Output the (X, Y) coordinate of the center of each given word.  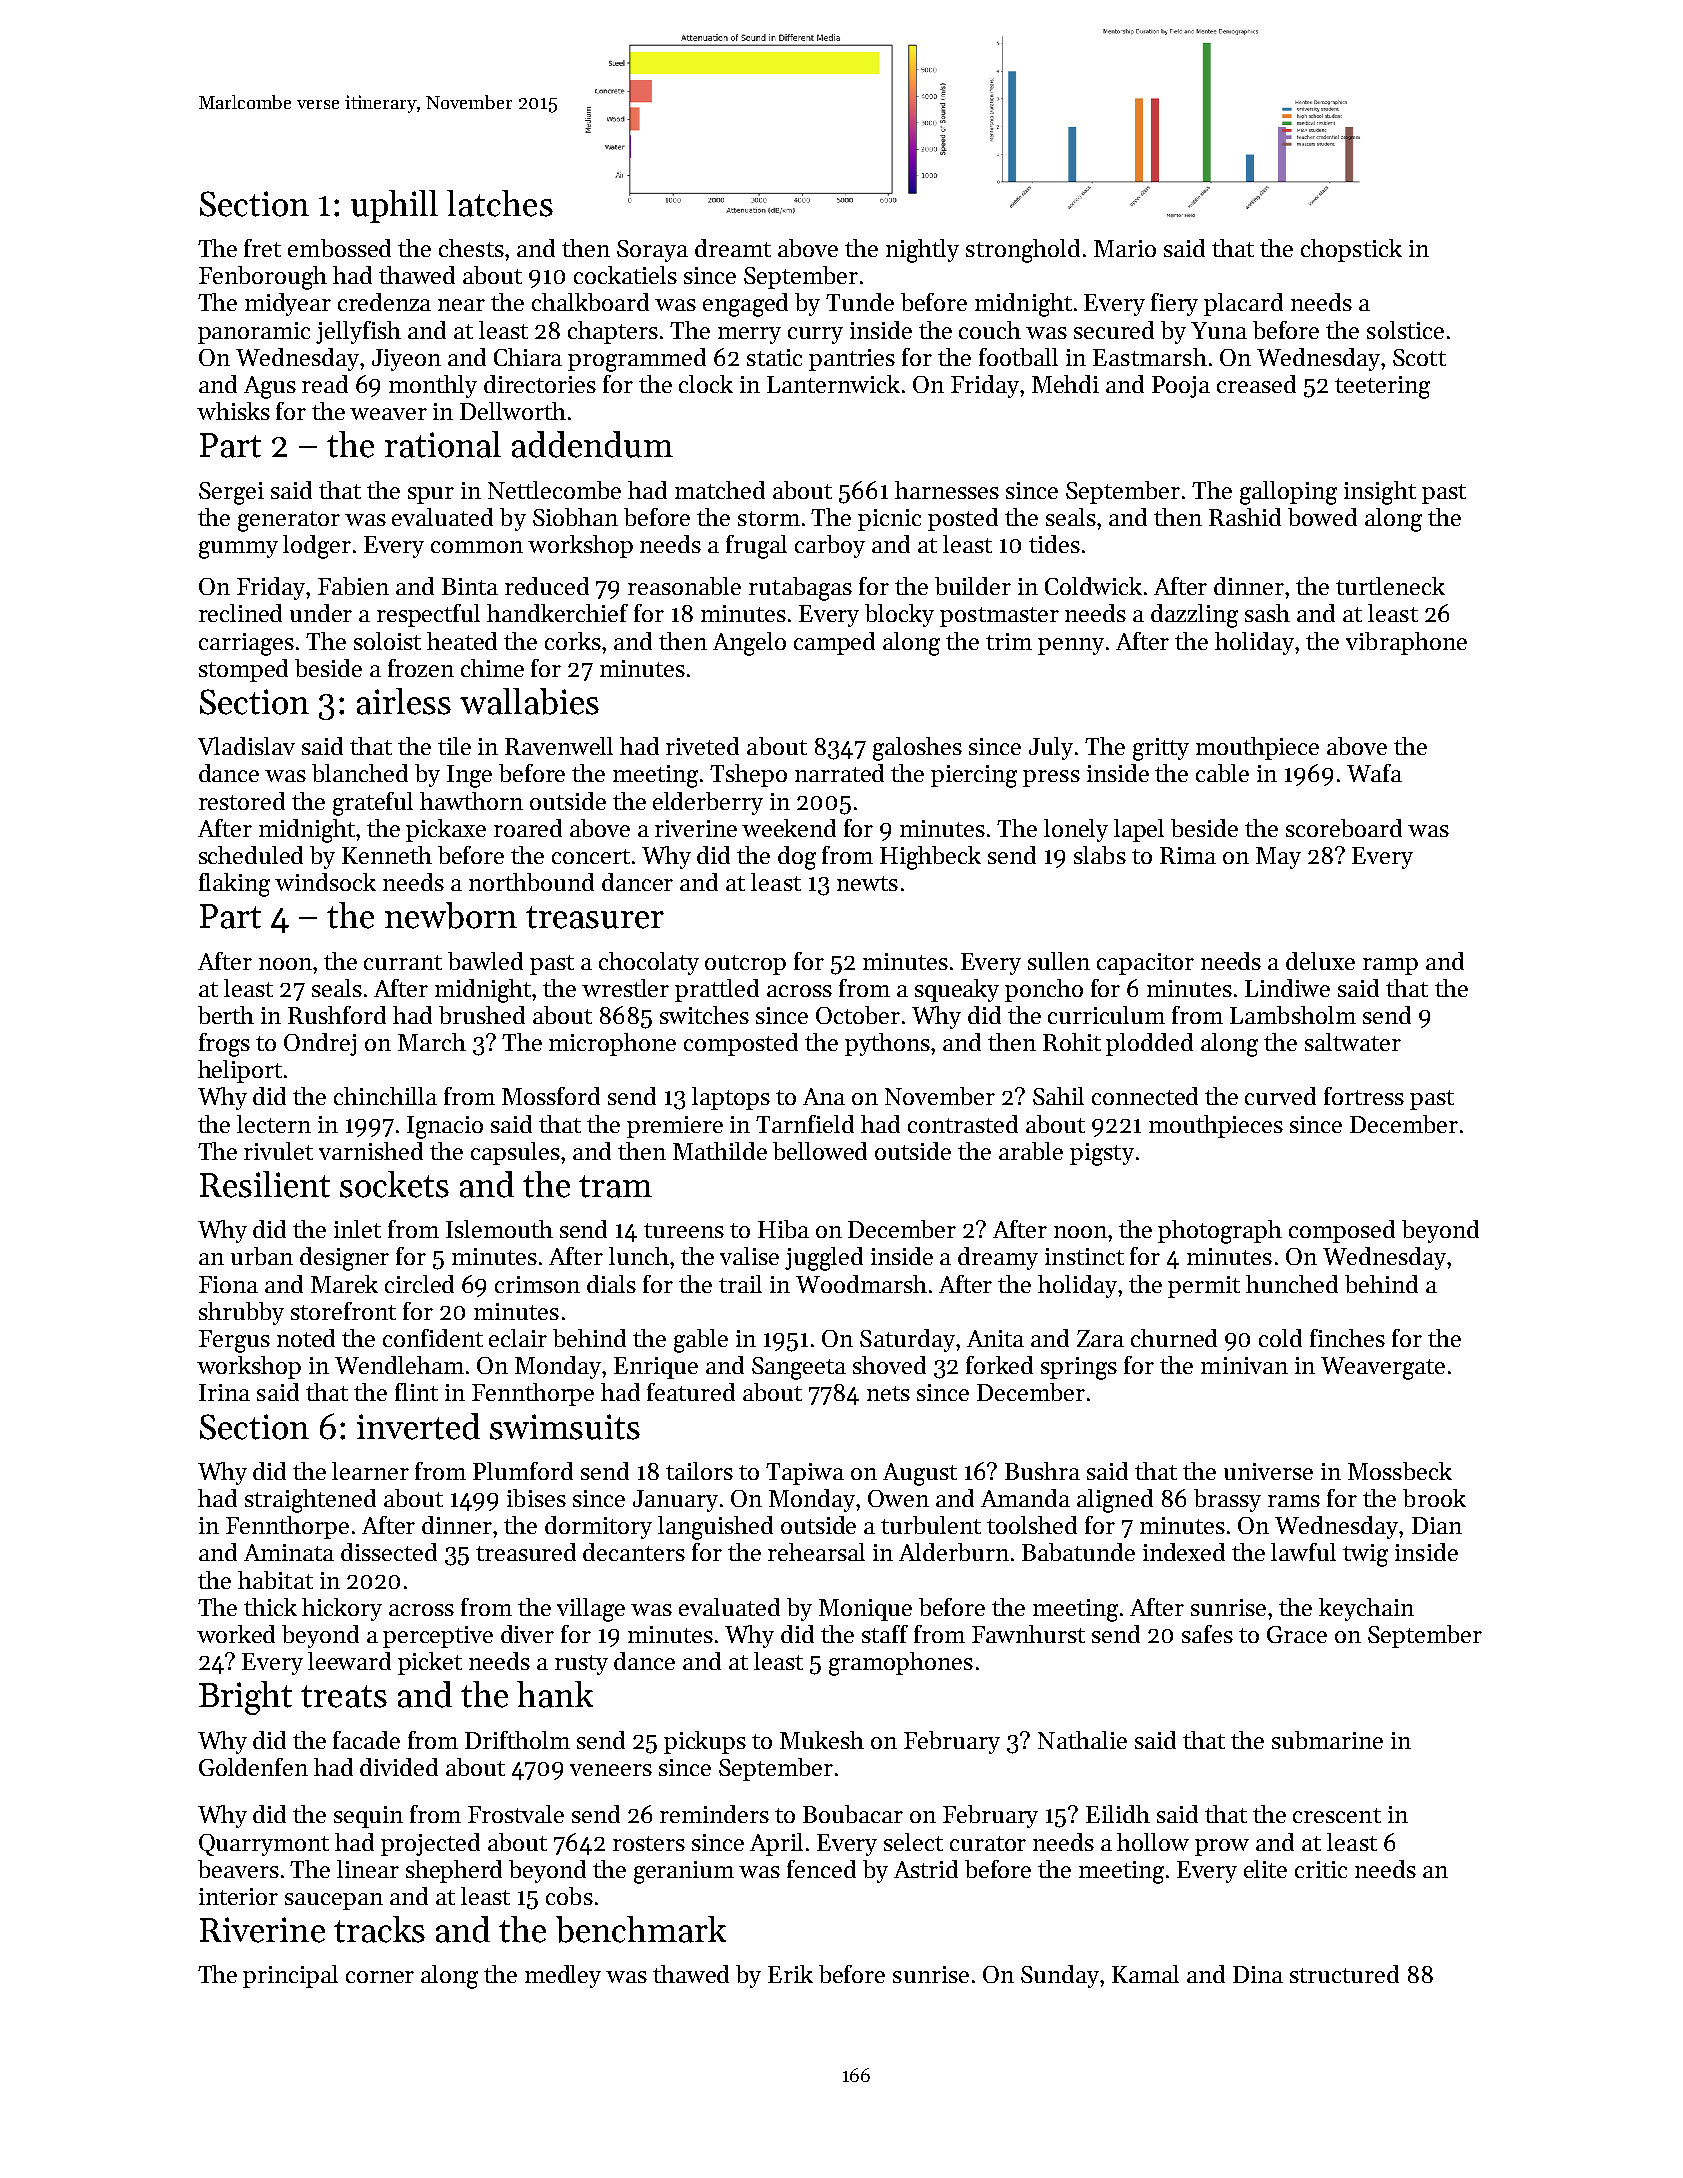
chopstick (1351, 250)
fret (262, 248)
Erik (790, 1974)
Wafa (1374, 773)
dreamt (733, 248)
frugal (756, 547)
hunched (1292, 1284)
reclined (240, 613)
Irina (224, 1392)
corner (380, 1977)
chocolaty (649, 963)
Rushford (337, 1015)
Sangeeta (799, 1368)
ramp (1390, 966)
